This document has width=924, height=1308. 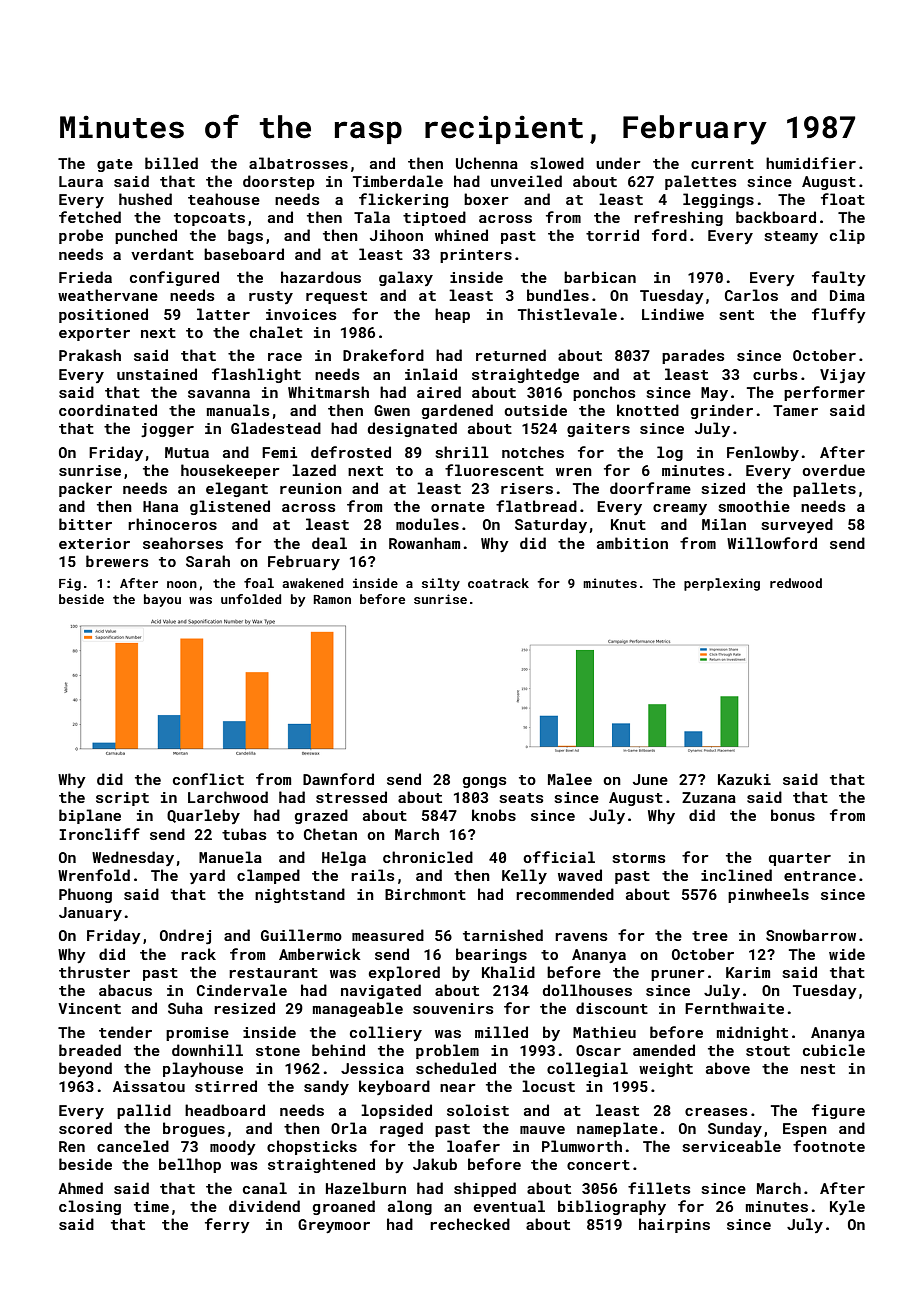 What do you see at coordinates (412, 429) in the document?
I see `designated` at bounding box center [412, 429].
